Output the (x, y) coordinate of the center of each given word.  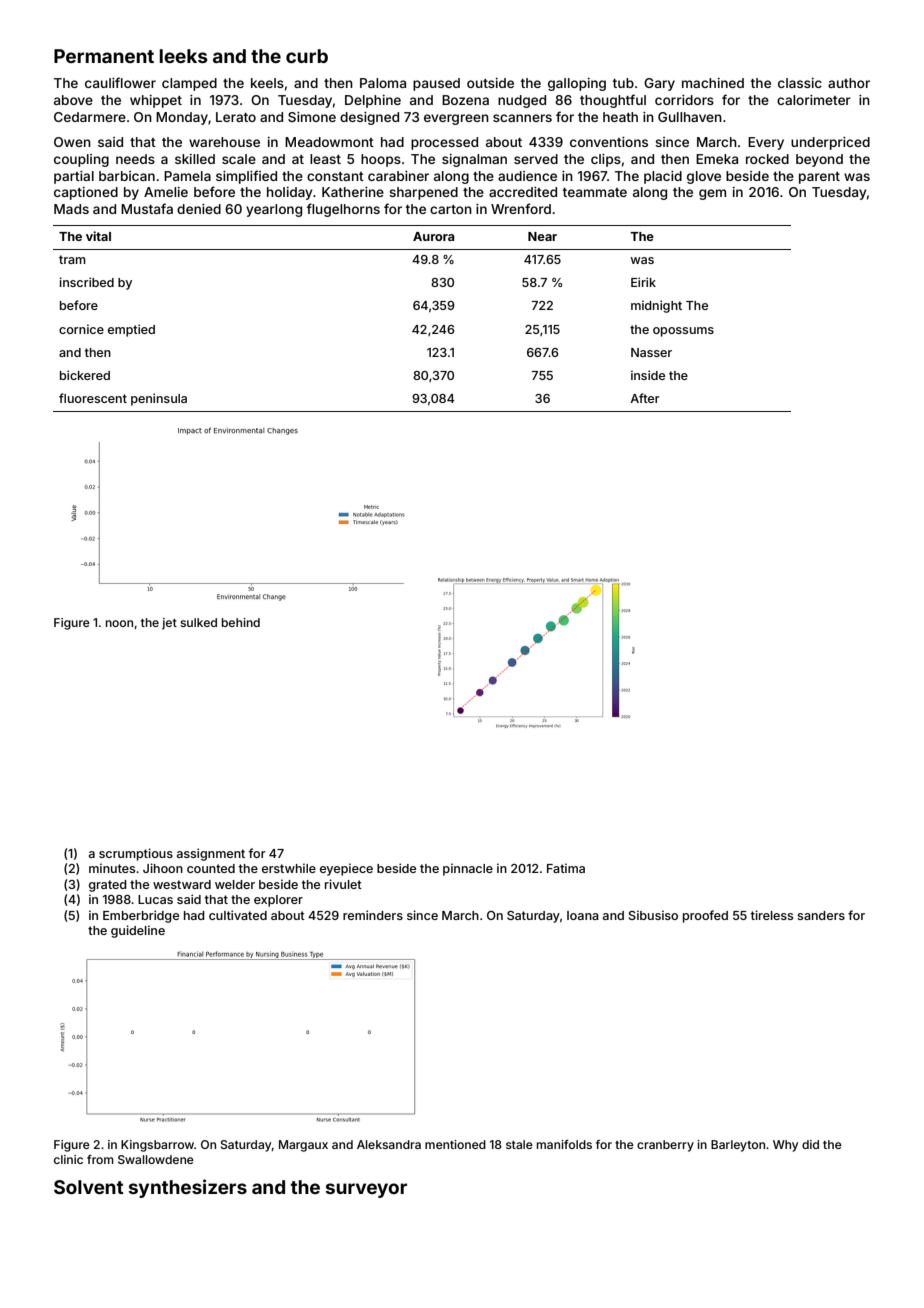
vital (98, 236)
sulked (198, 622)
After (645, 398)
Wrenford (521, 208)
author (849, 83)
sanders (821, 915)
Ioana (583, 915)
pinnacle (468, 869)
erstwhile (289, 868)
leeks (184, 56)
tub (623, 83)
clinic (68, 1159)
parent (819, 178)
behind (241, 622)
